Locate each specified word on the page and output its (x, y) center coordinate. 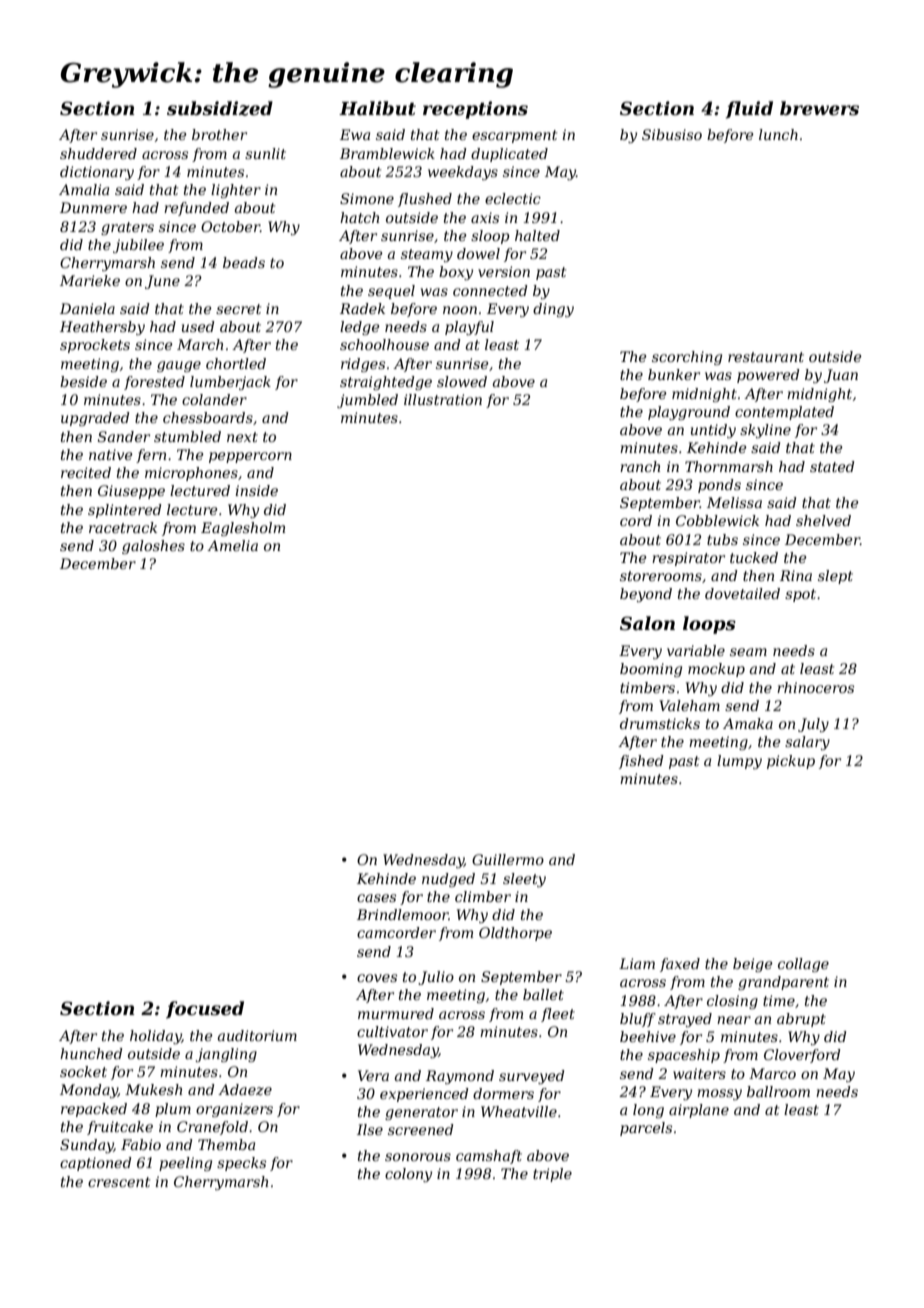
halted (537, 235)
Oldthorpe (515, 934)
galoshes (153, 547)
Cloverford (802, 1056)
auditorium (257, 1035)
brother (219, 134)
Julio (436, 978)
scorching (687, 358)
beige (753, 965)
